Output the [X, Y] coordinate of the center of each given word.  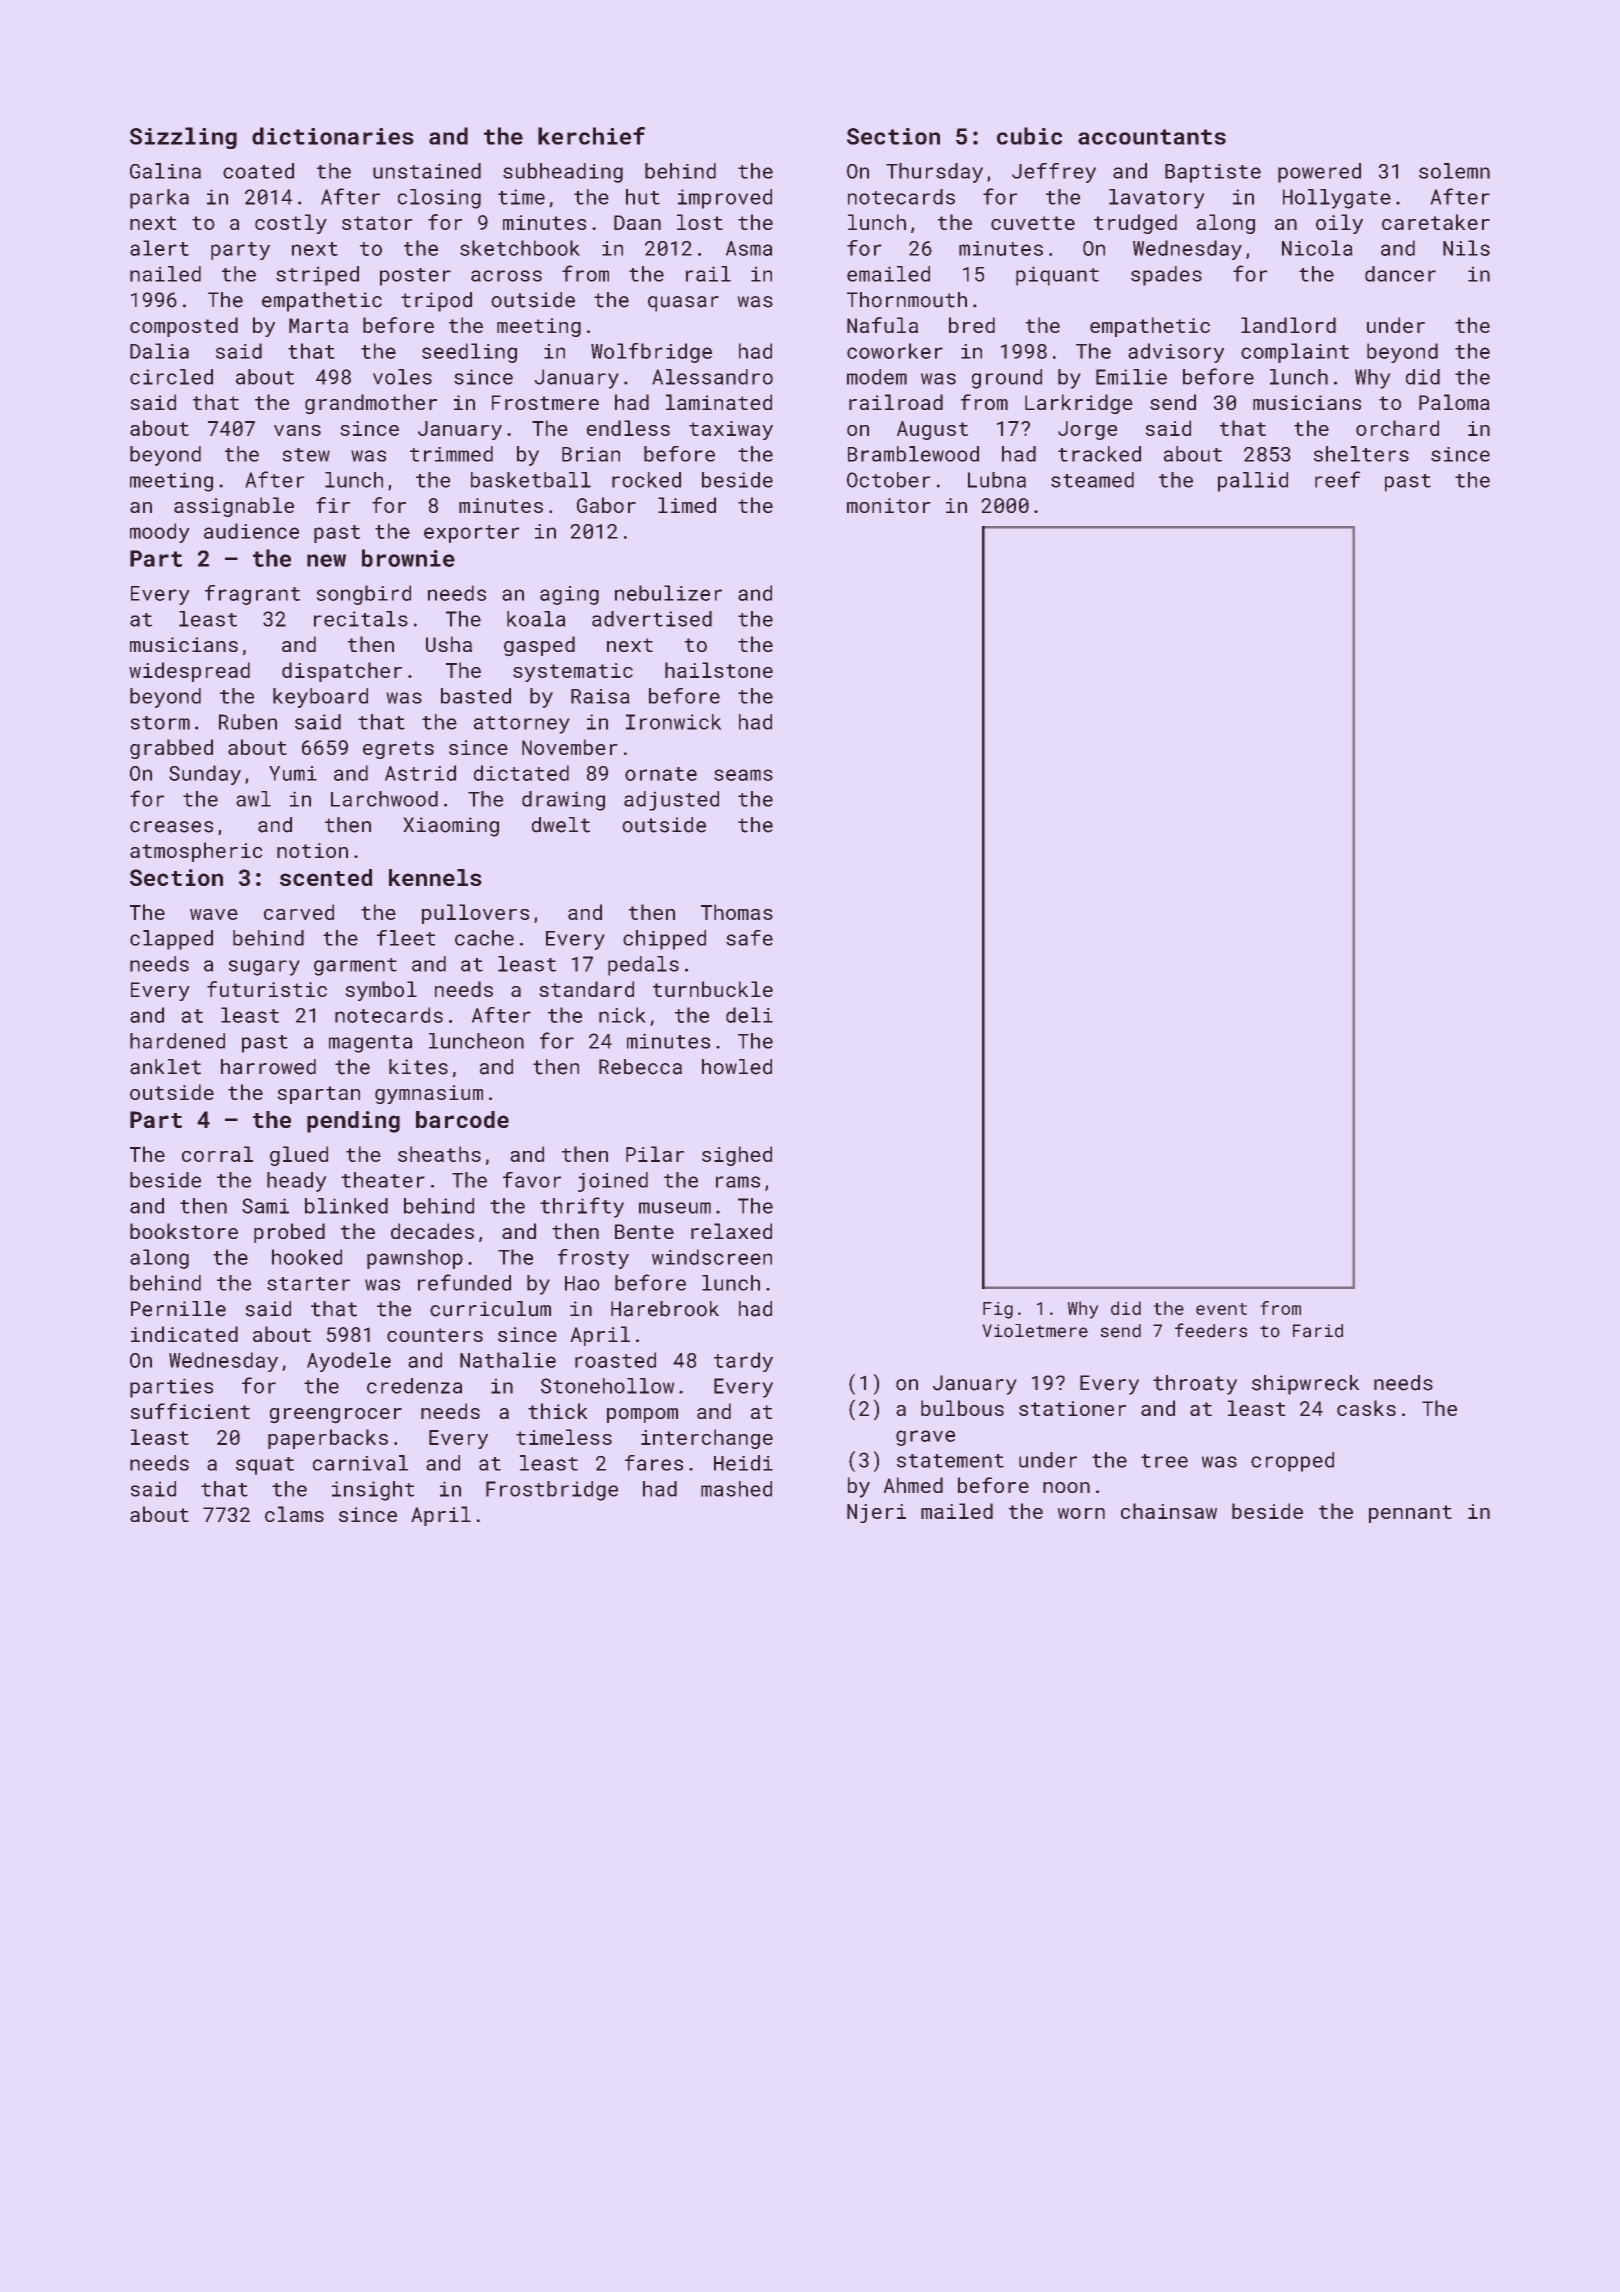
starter [308, 1284]
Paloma [1454, 402]
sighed [737, 1156]
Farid [1318, 1331]
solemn [1454, 171]
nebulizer [668, 593]
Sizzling [183, 138]
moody [160, 533]
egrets [398, 750]
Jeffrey [1054, 173]
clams [294, 1514]
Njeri [876, 1513]
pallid [1253, 482]
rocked [646, 480]
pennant [1410, 1514]
